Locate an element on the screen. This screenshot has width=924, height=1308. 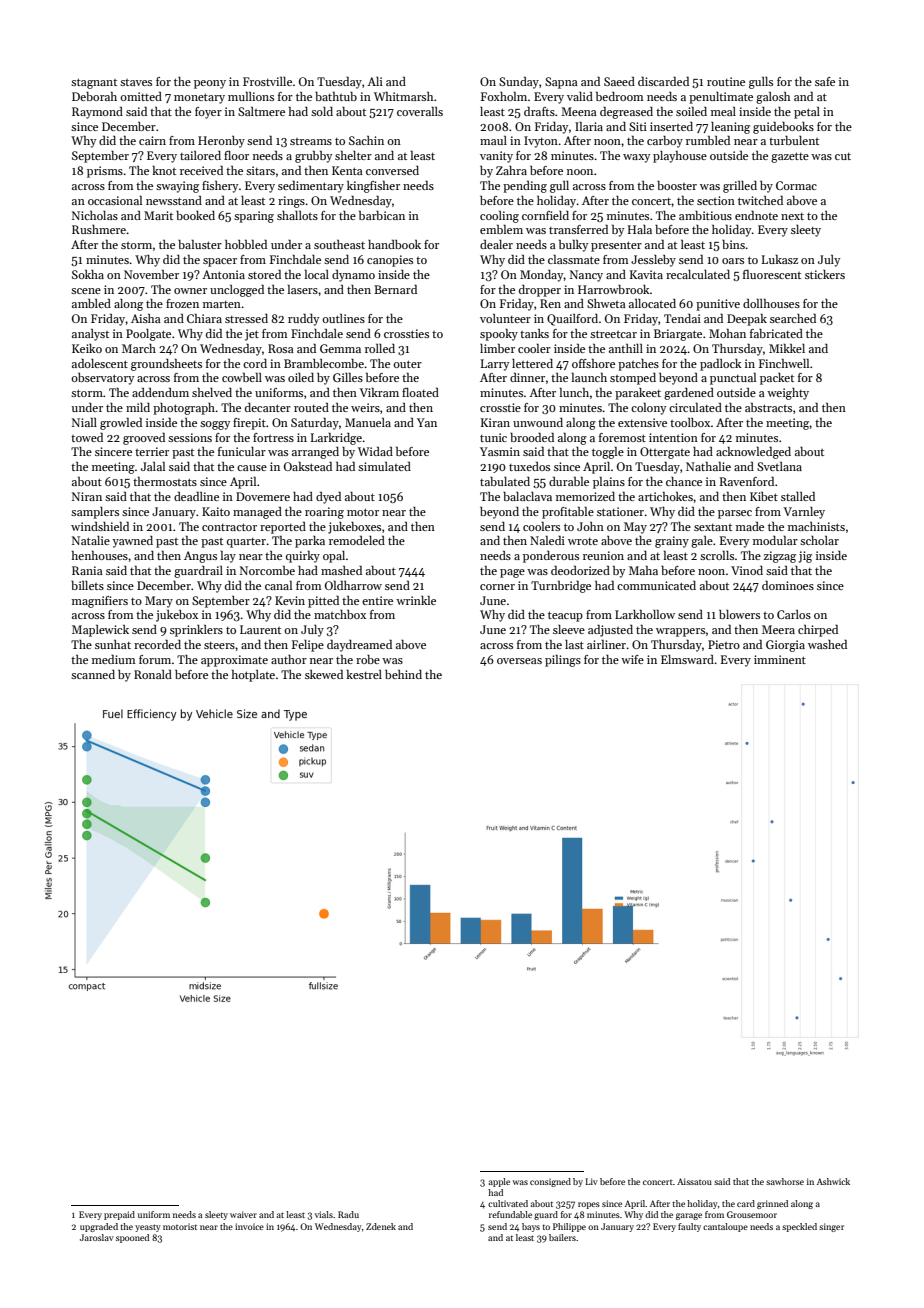
lunch is located at coordinates (574, 392).
